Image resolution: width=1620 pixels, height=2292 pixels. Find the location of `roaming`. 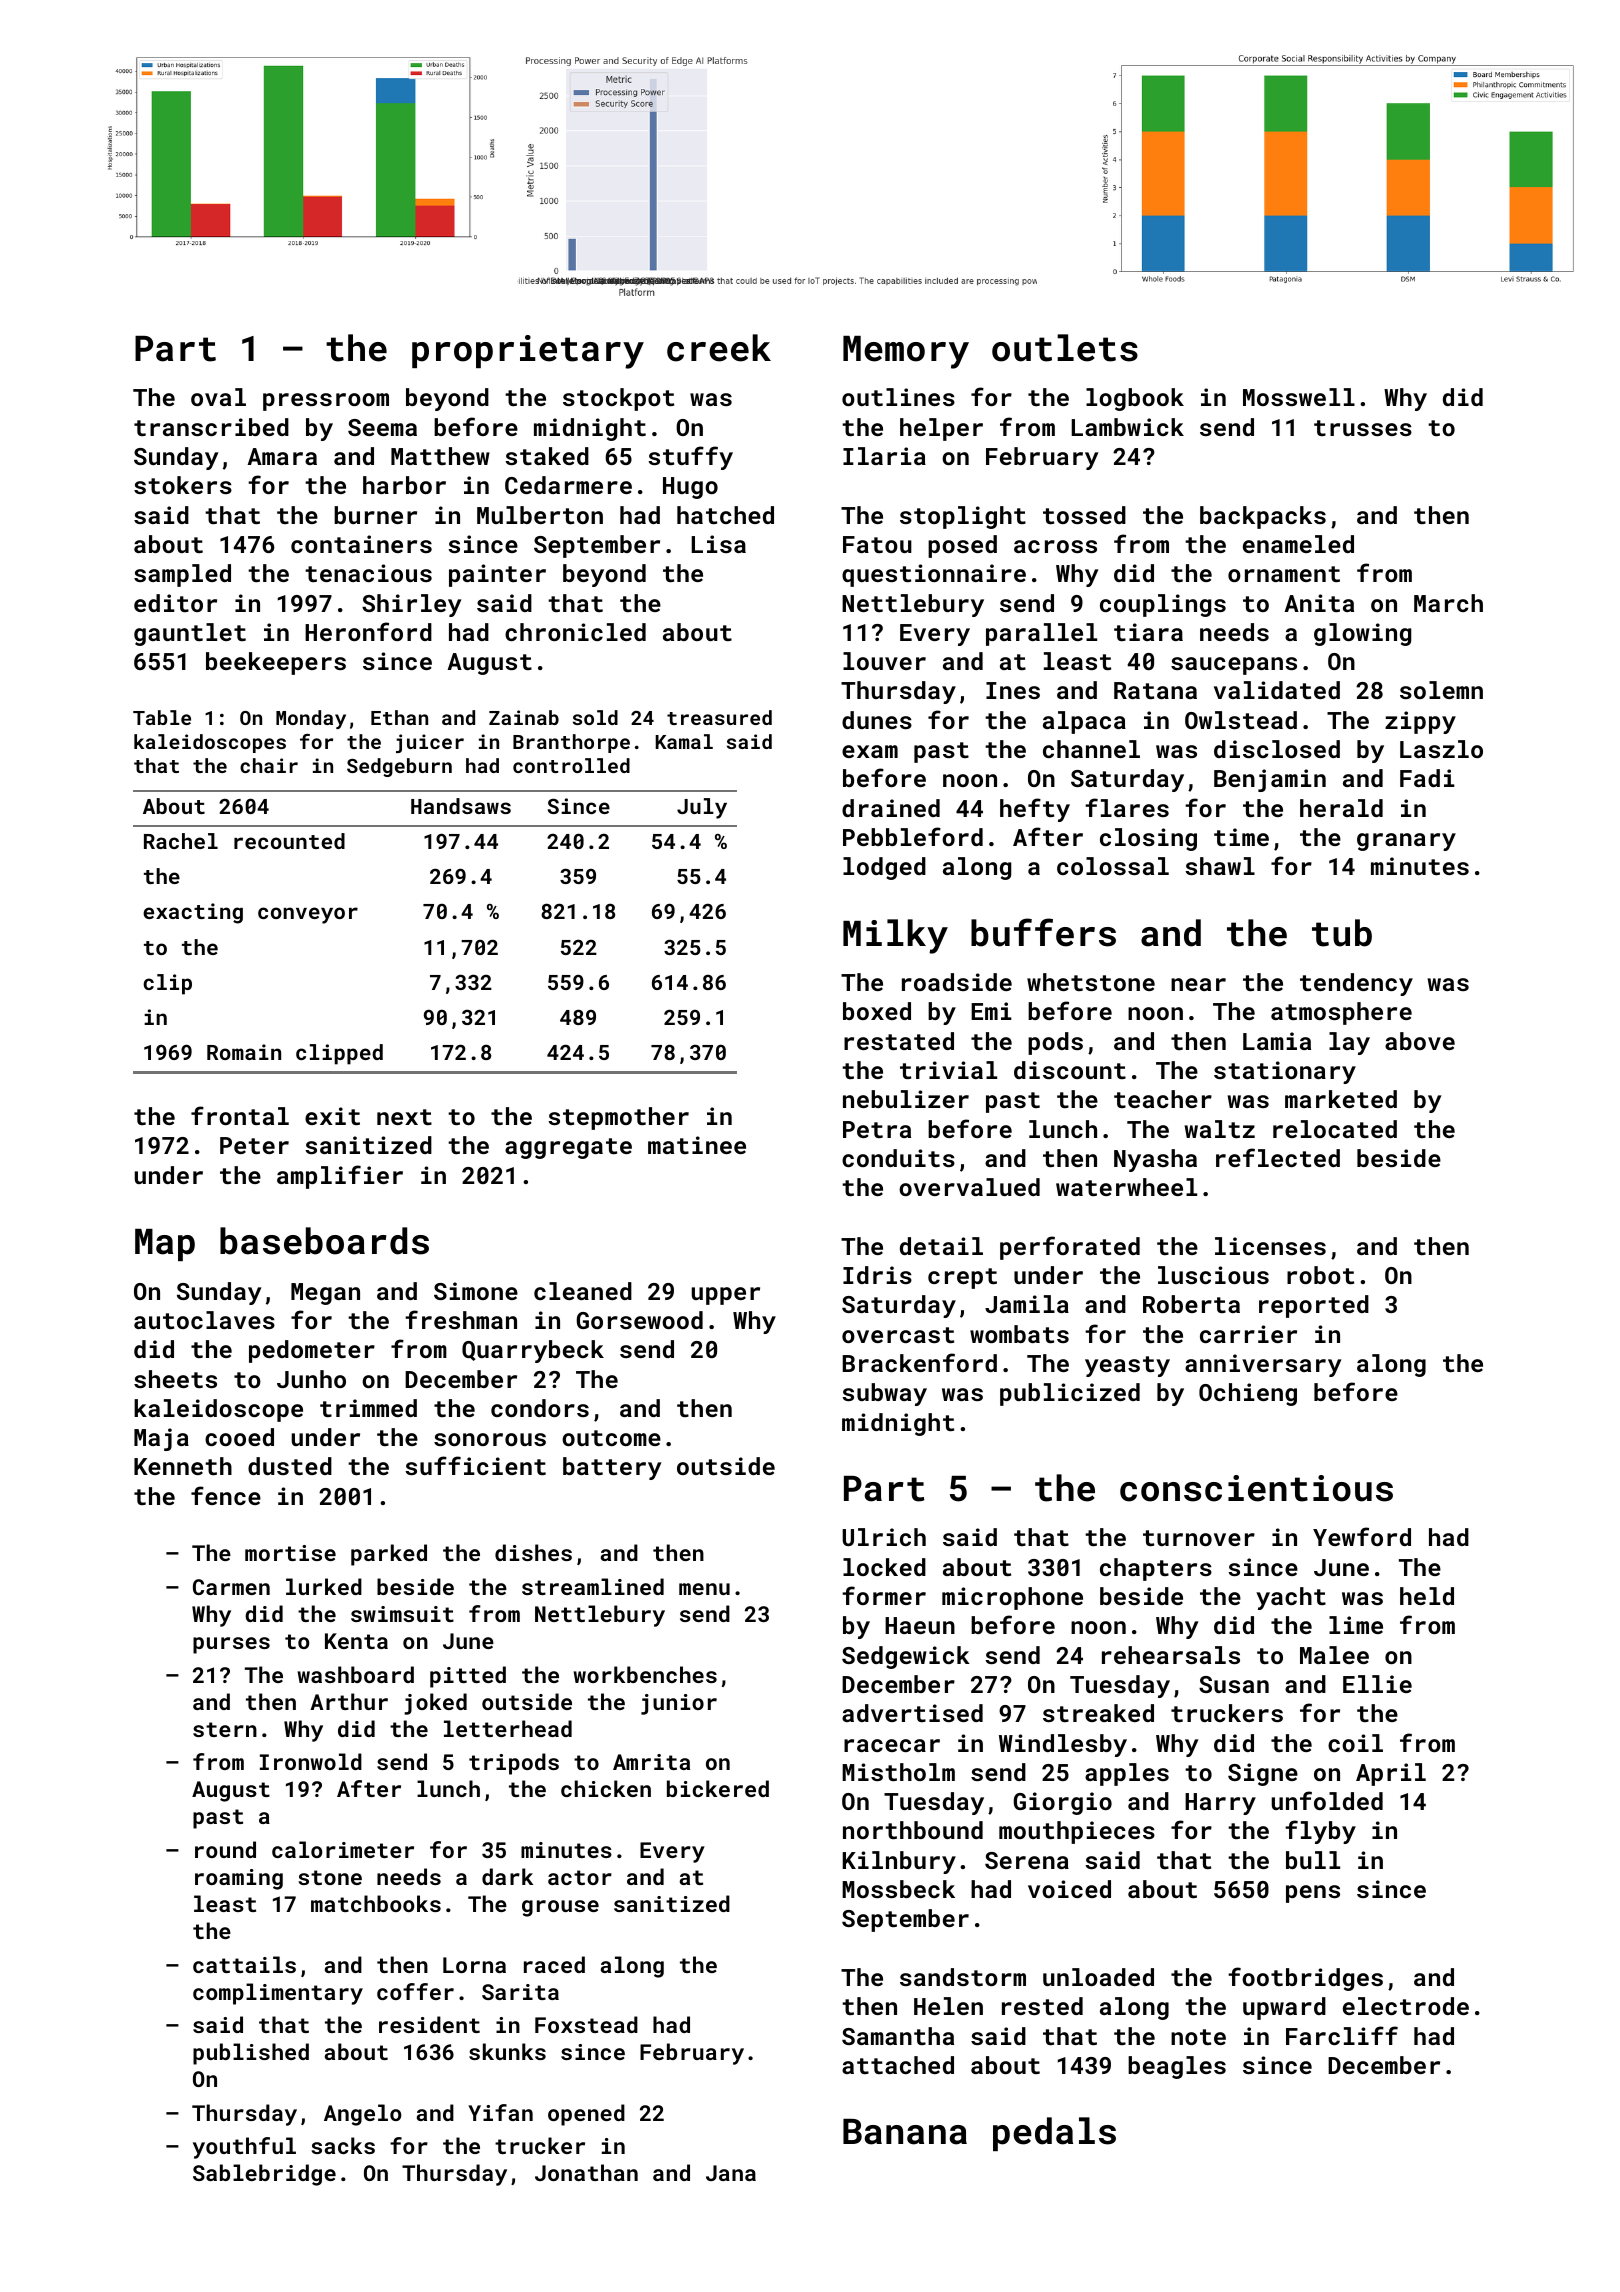

roaming is located at coordinates (239, 1879).
